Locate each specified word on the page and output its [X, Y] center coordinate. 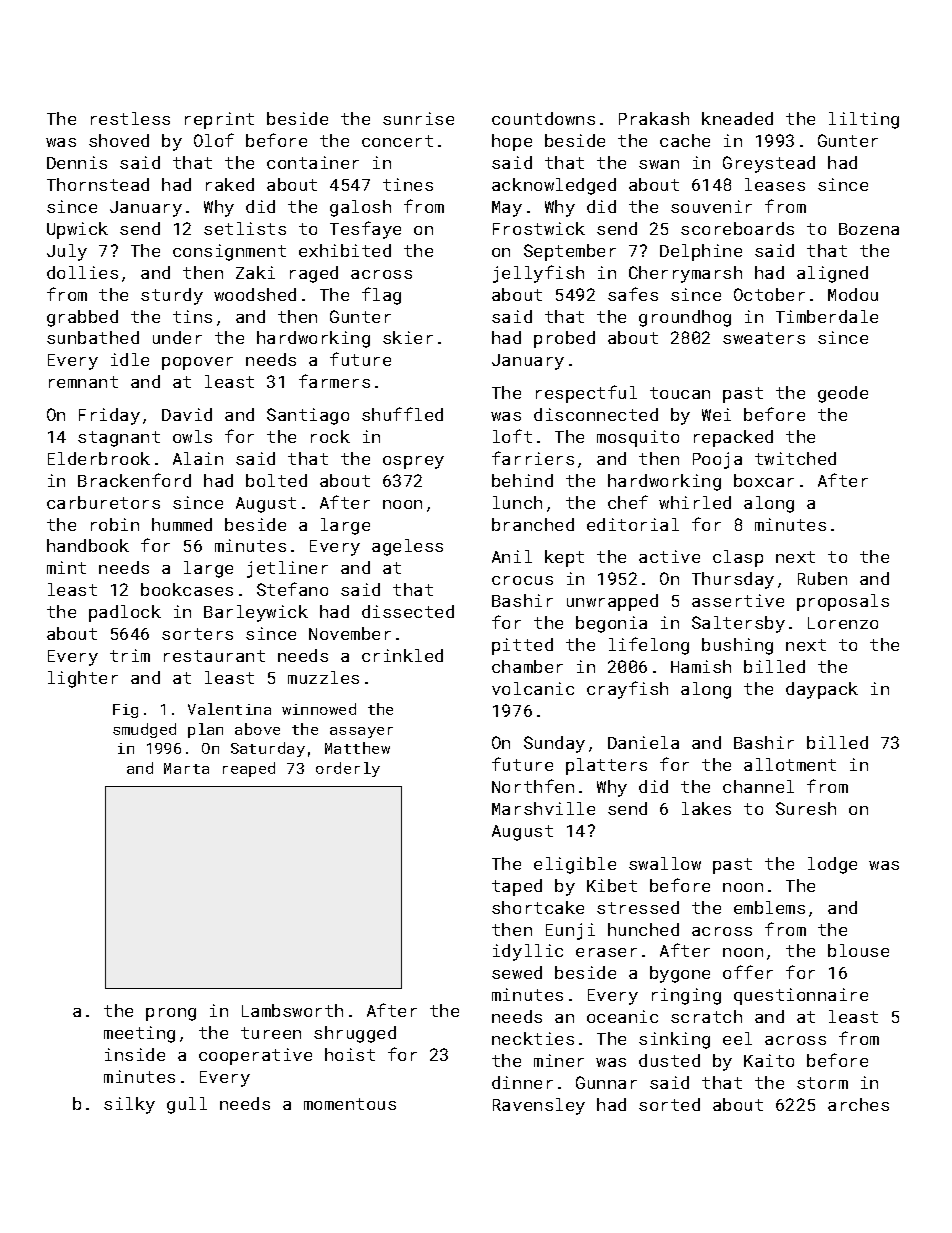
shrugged [355, 1034]
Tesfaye [365, 230]
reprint [219, 120]
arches [858, 1104]
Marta [186, 768]
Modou [853, 294]
